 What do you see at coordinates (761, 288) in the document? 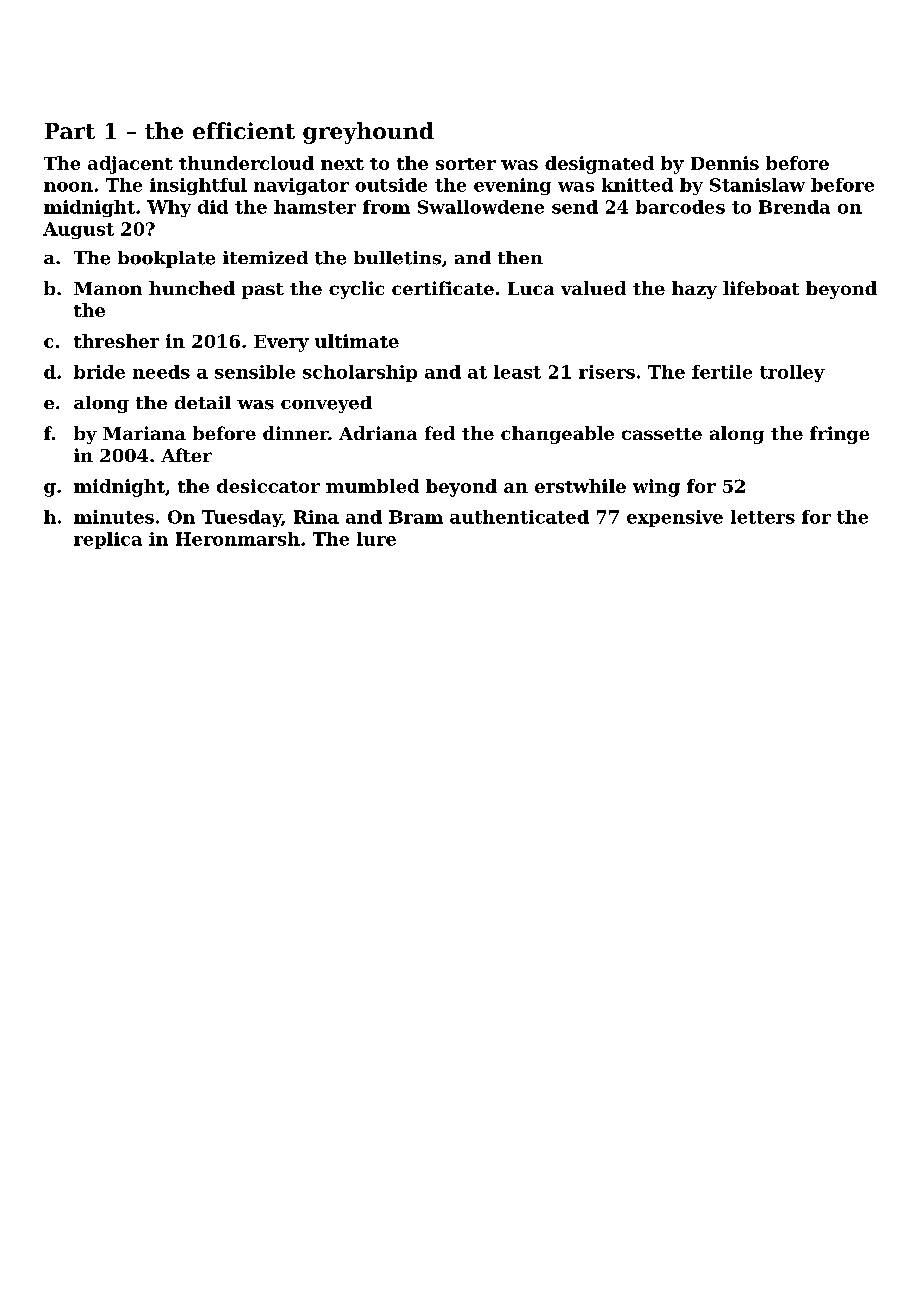
I see `lifeboat` at bounding box center [761, 288].
